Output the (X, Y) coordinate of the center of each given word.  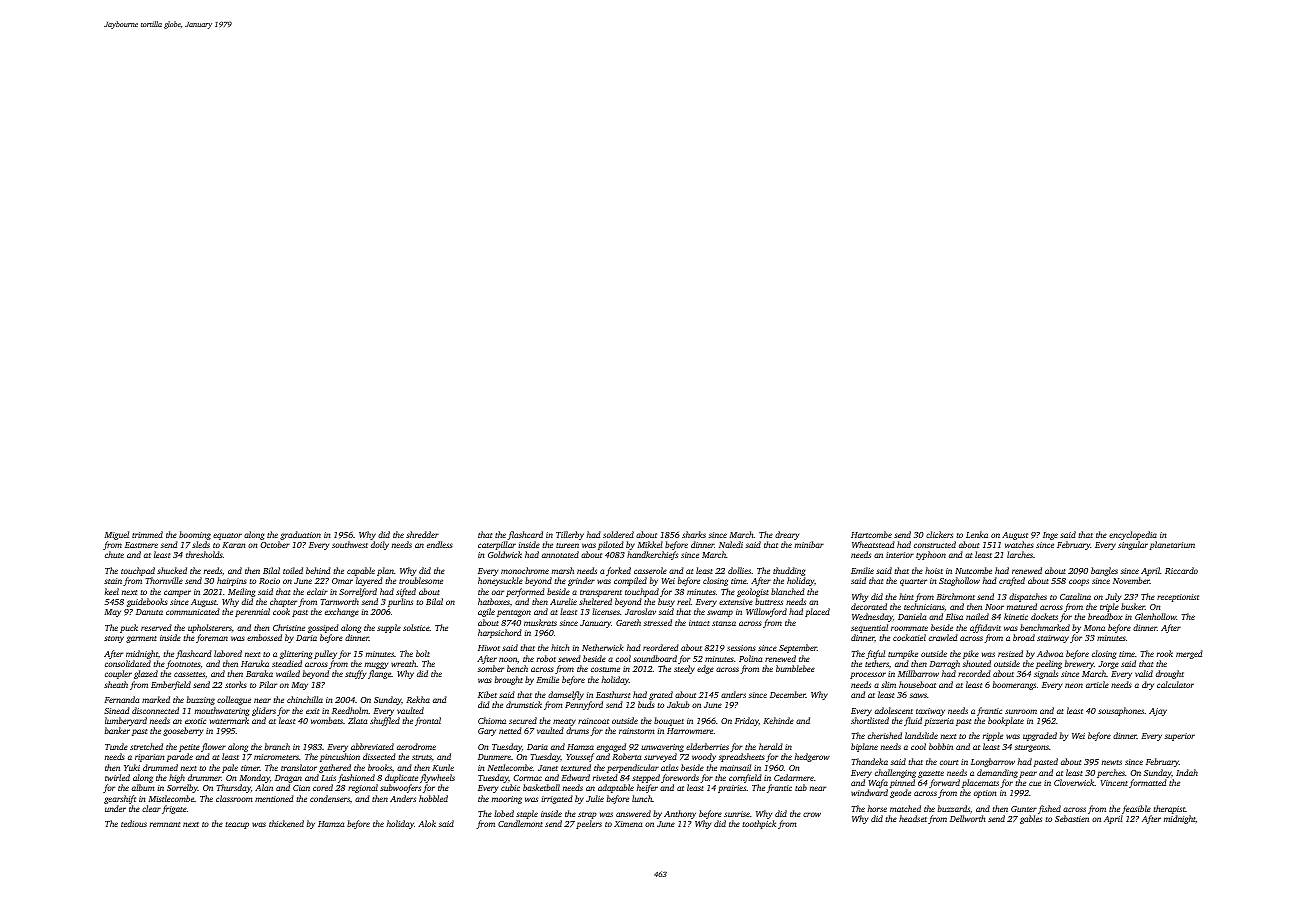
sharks (694, 534)
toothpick (759, 825)
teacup (237, 825)
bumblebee (795, 668)
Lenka (977, 534)
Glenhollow (1155, 616)
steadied (287, 663)
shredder (422, 534)
